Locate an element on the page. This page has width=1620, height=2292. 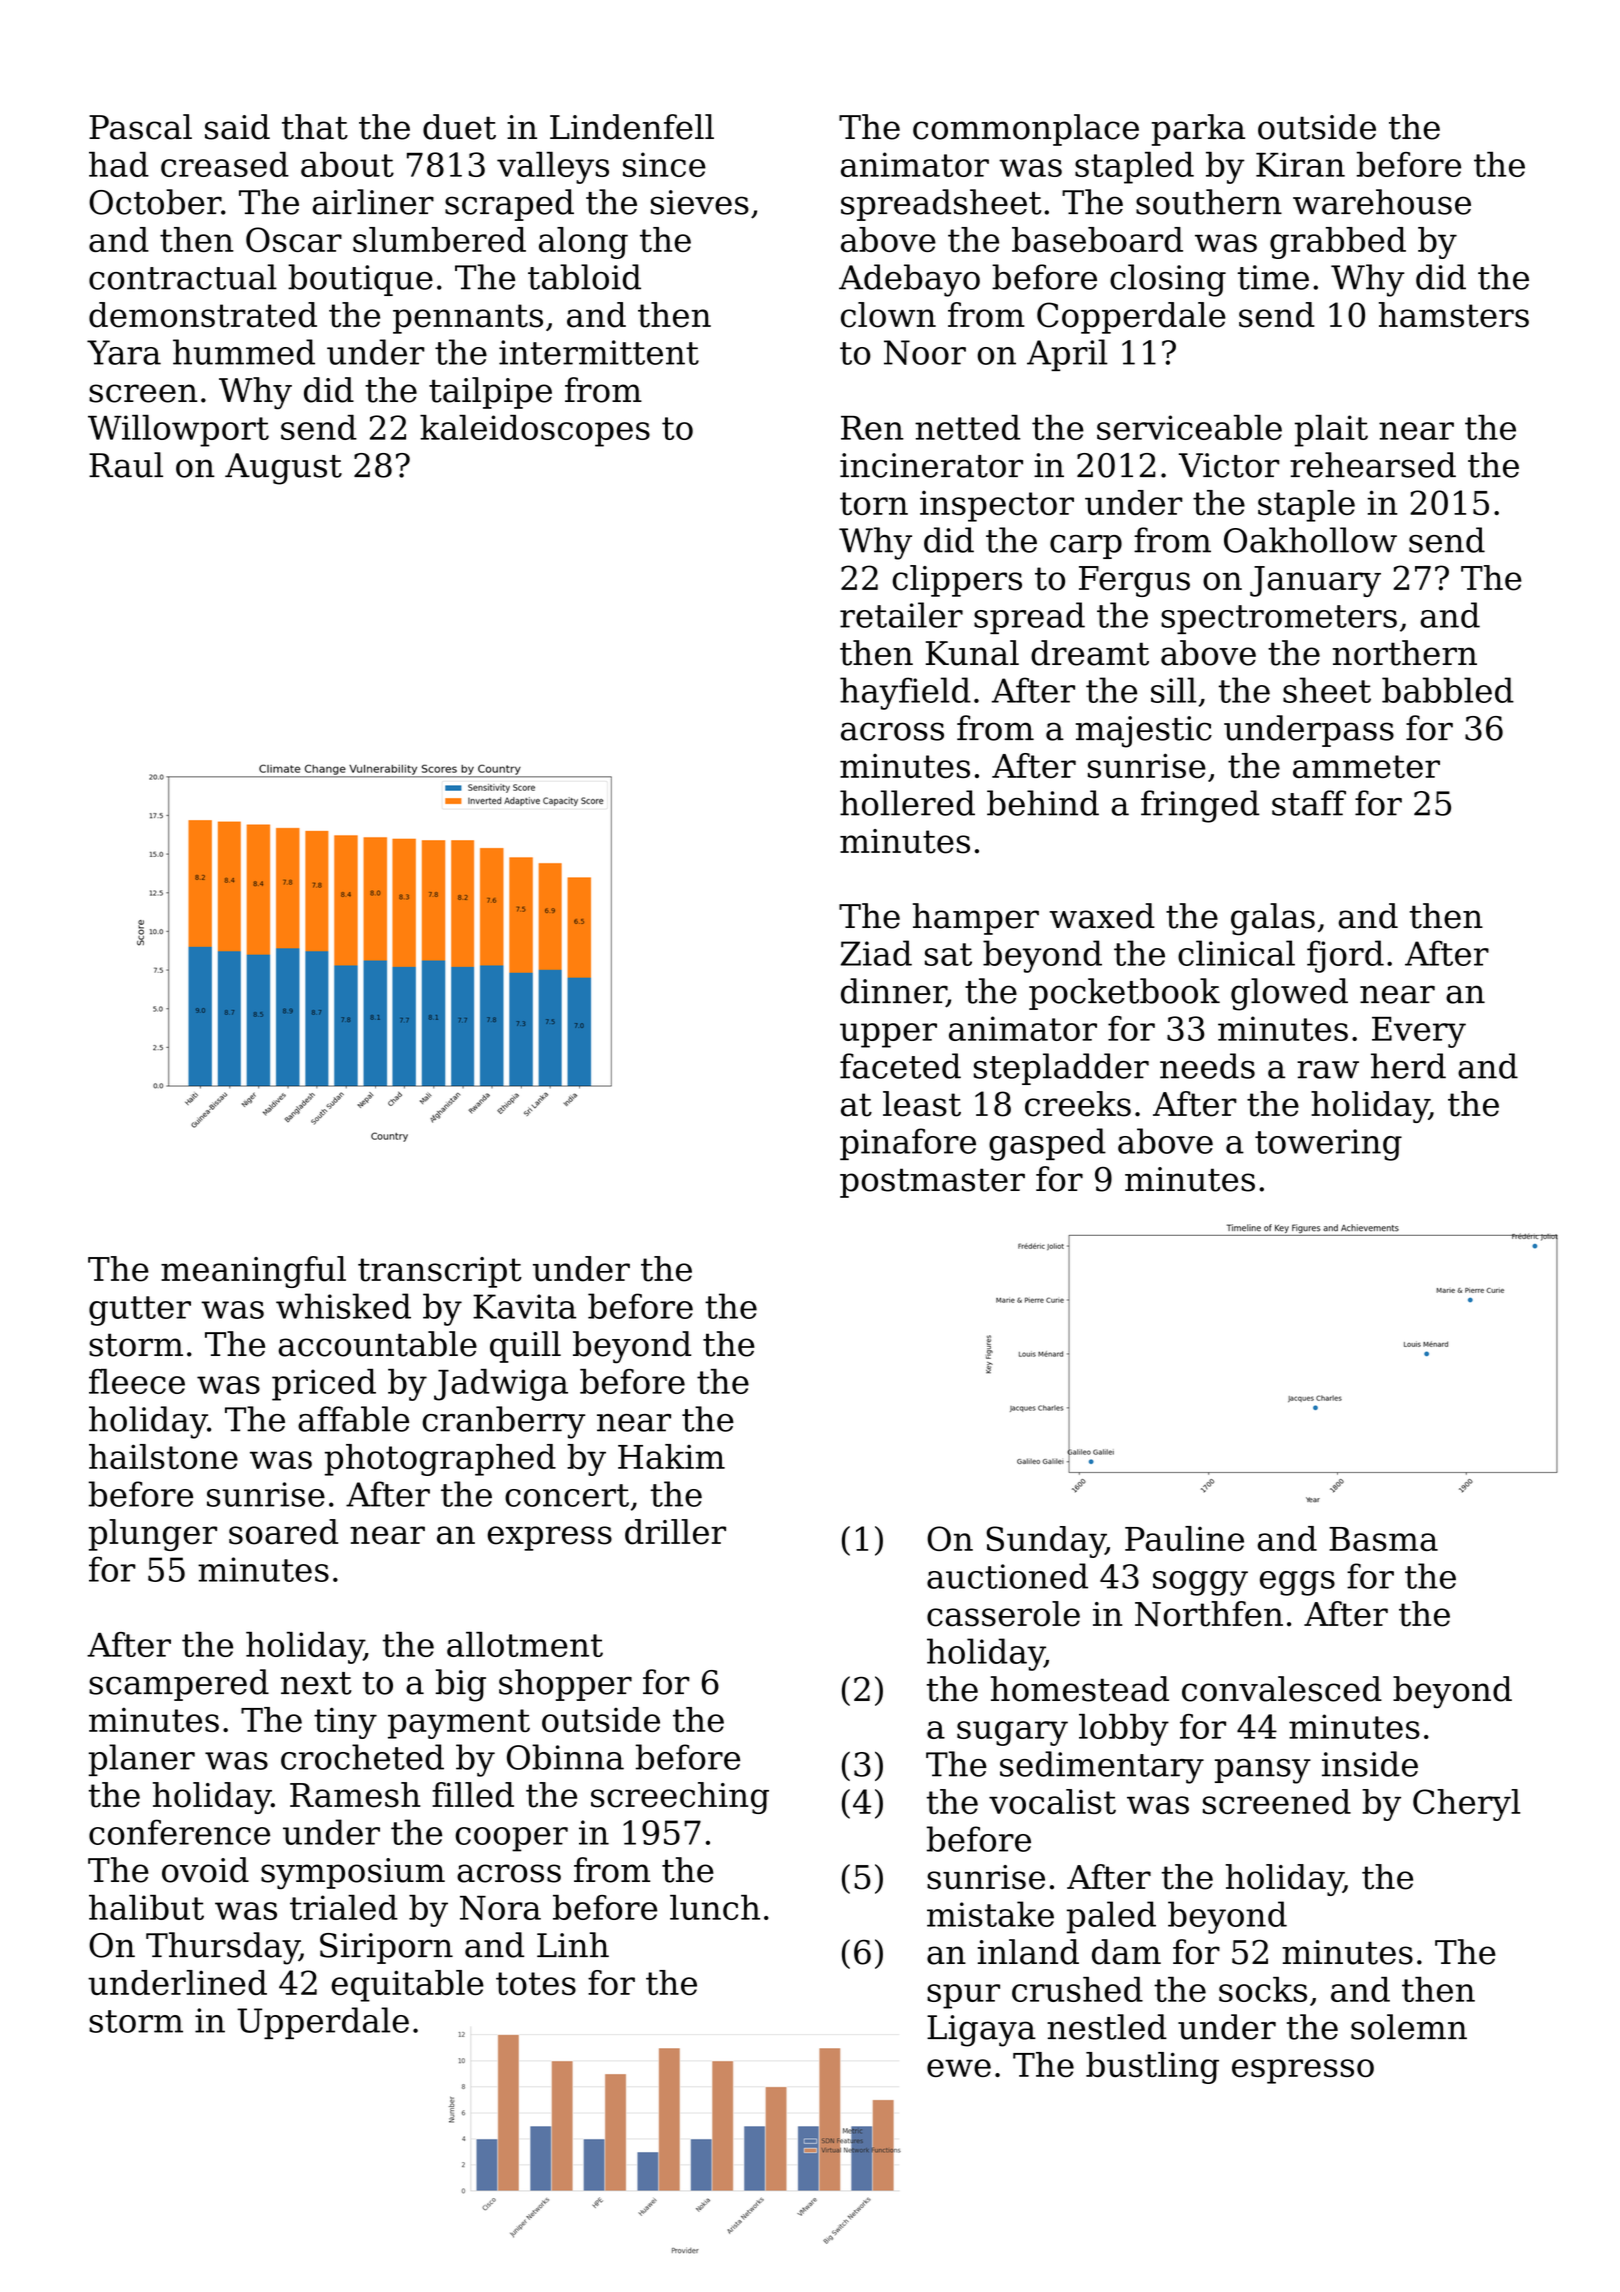
eggs is located at coordinates (1297, 1583).
